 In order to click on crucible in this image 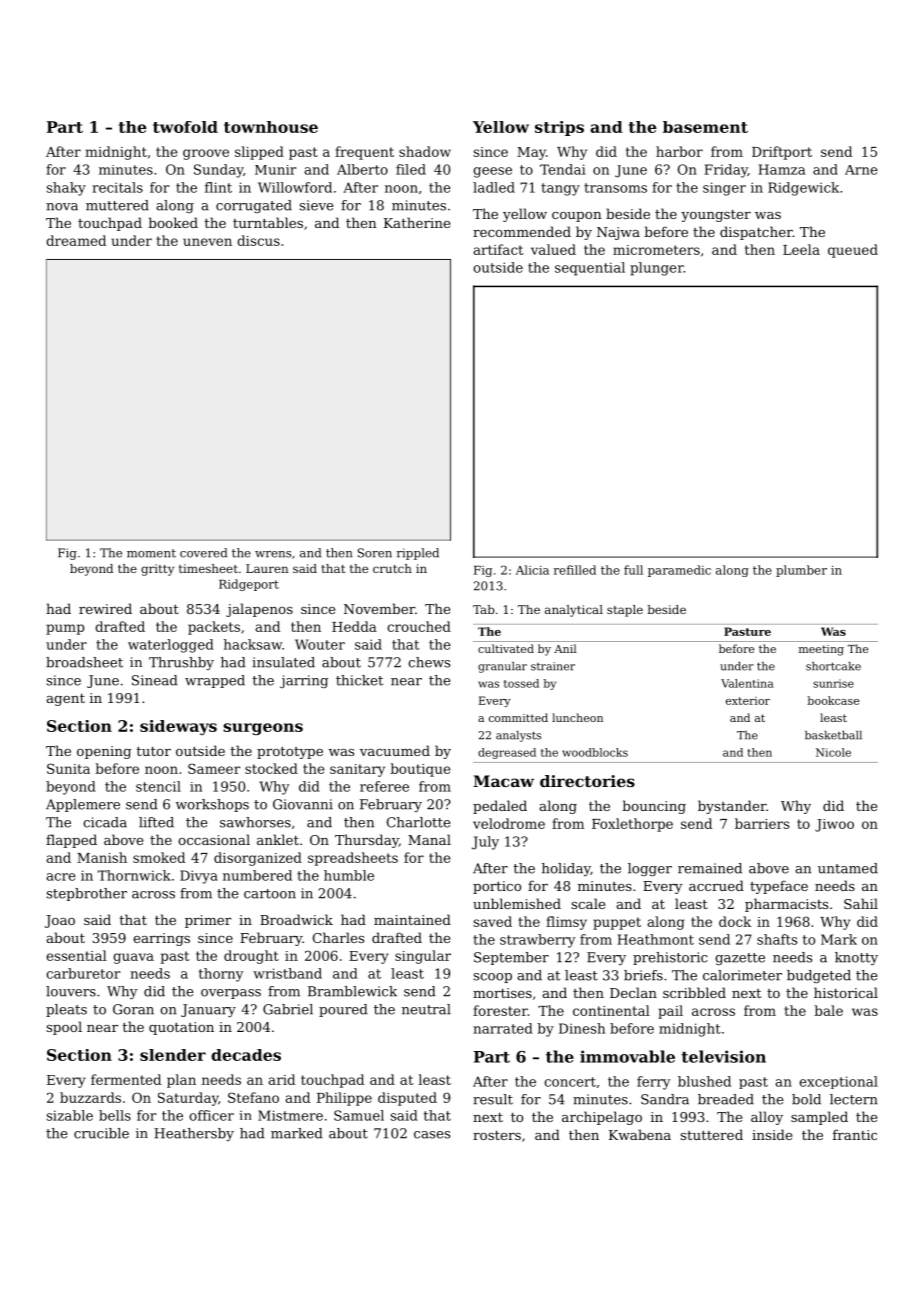, I will do `click(101, 1133)`.
